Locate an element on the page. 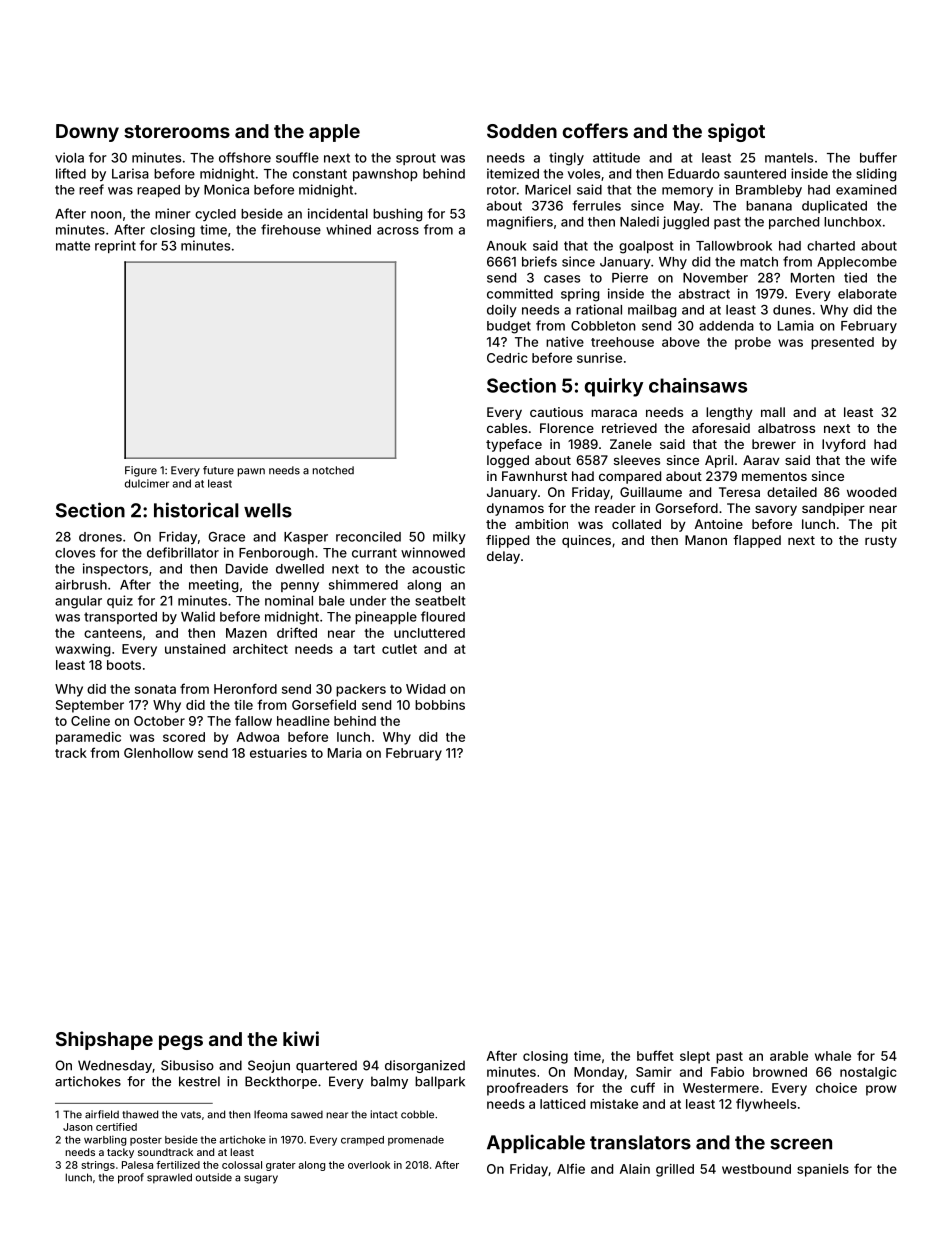 Image resolution: width=952 pixels, height=1233 pixels. storerooms is located at coordinates (177, 131).
